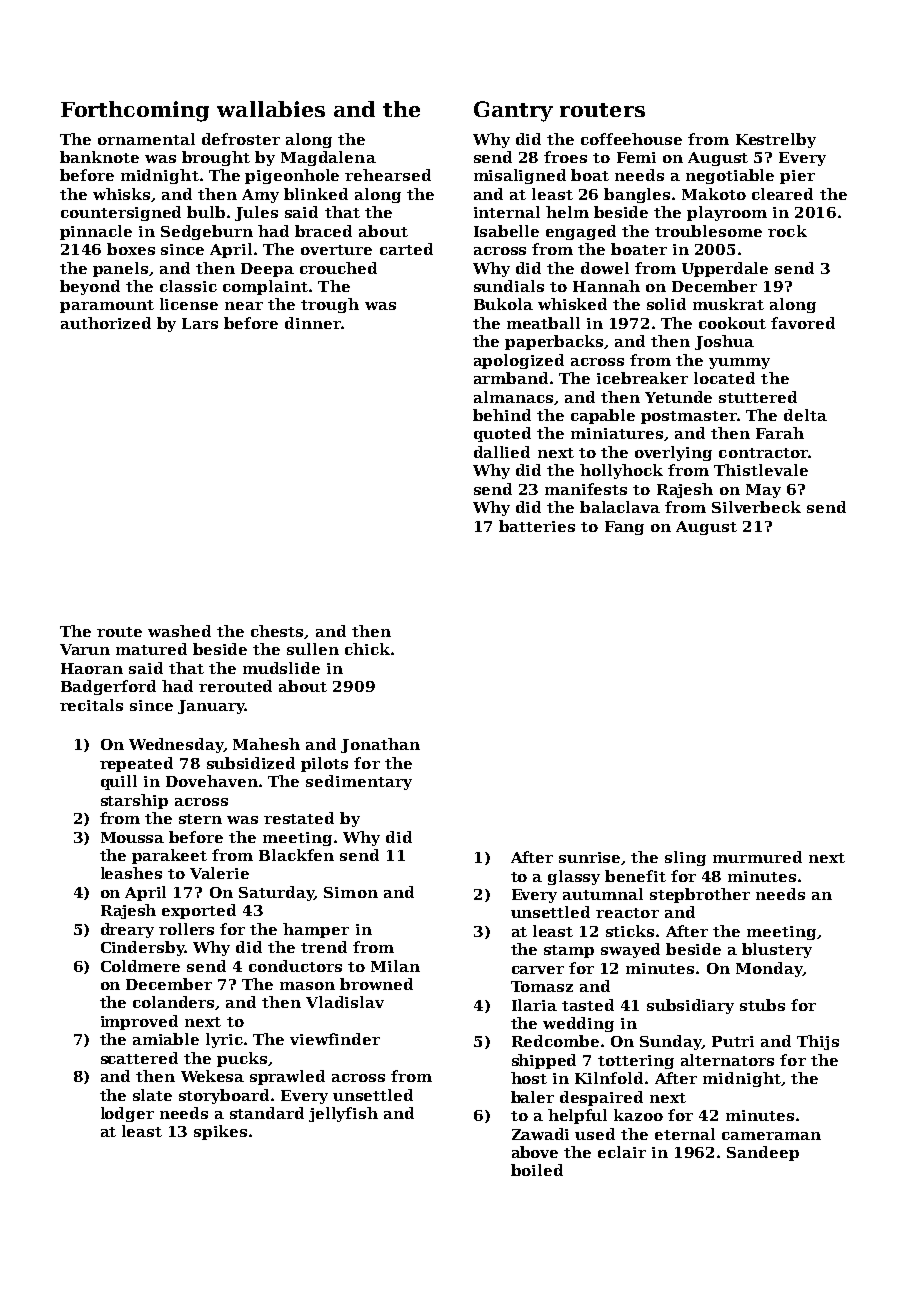 The width and height of the image is (908, 1316). I want to click on favored, so click(803, 323).
